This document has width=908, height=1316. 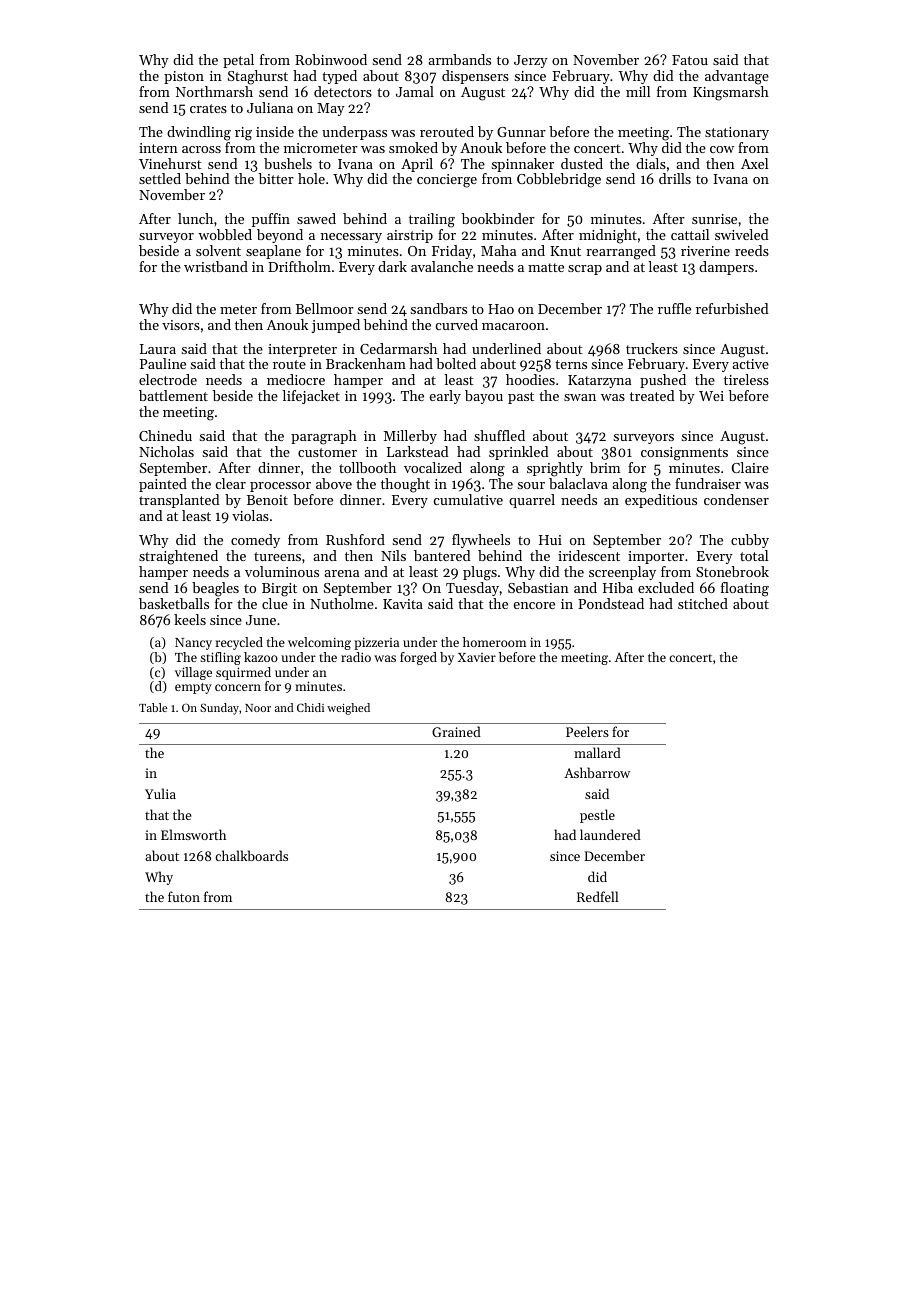 I want to click on intern, so click(x=158, y=148).
